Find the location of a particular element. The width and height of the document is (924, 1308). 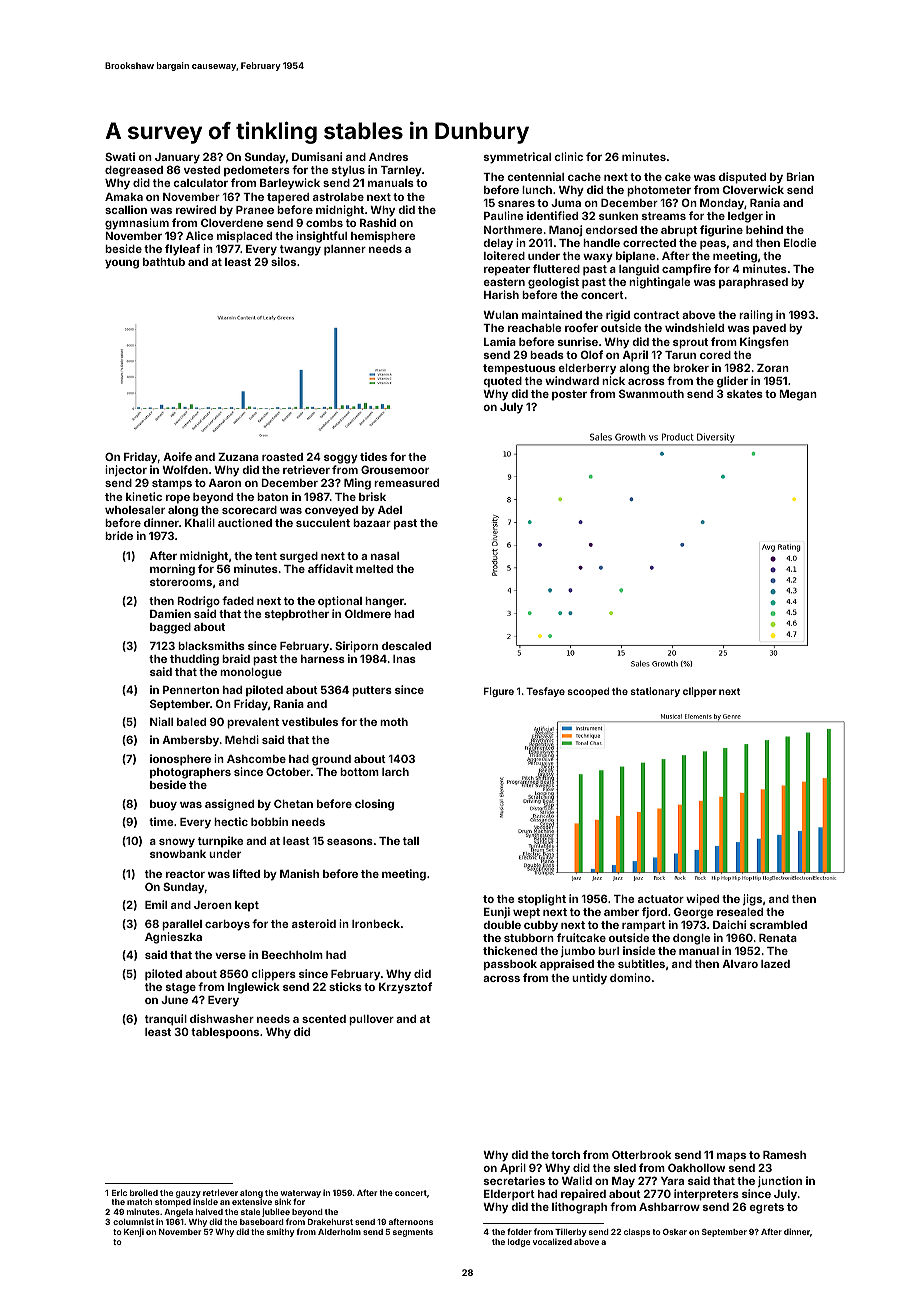

tranquil is located at coordinates (166, 1020).
